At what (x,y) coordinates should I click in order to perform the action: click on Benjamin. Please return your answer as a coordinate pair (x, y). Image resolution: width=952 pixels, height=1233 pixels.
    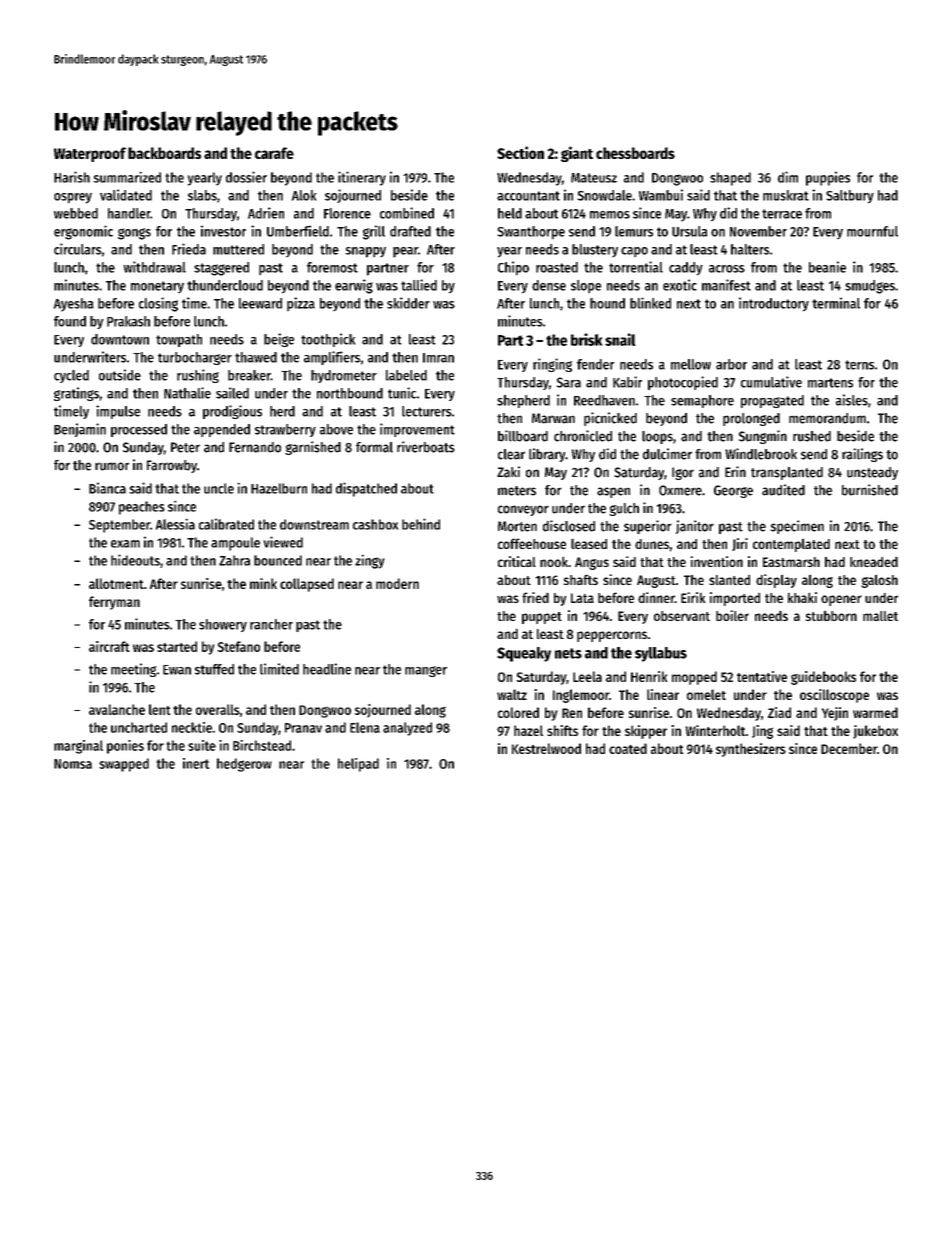
    Looking at the image, I should click on (80, 430).
